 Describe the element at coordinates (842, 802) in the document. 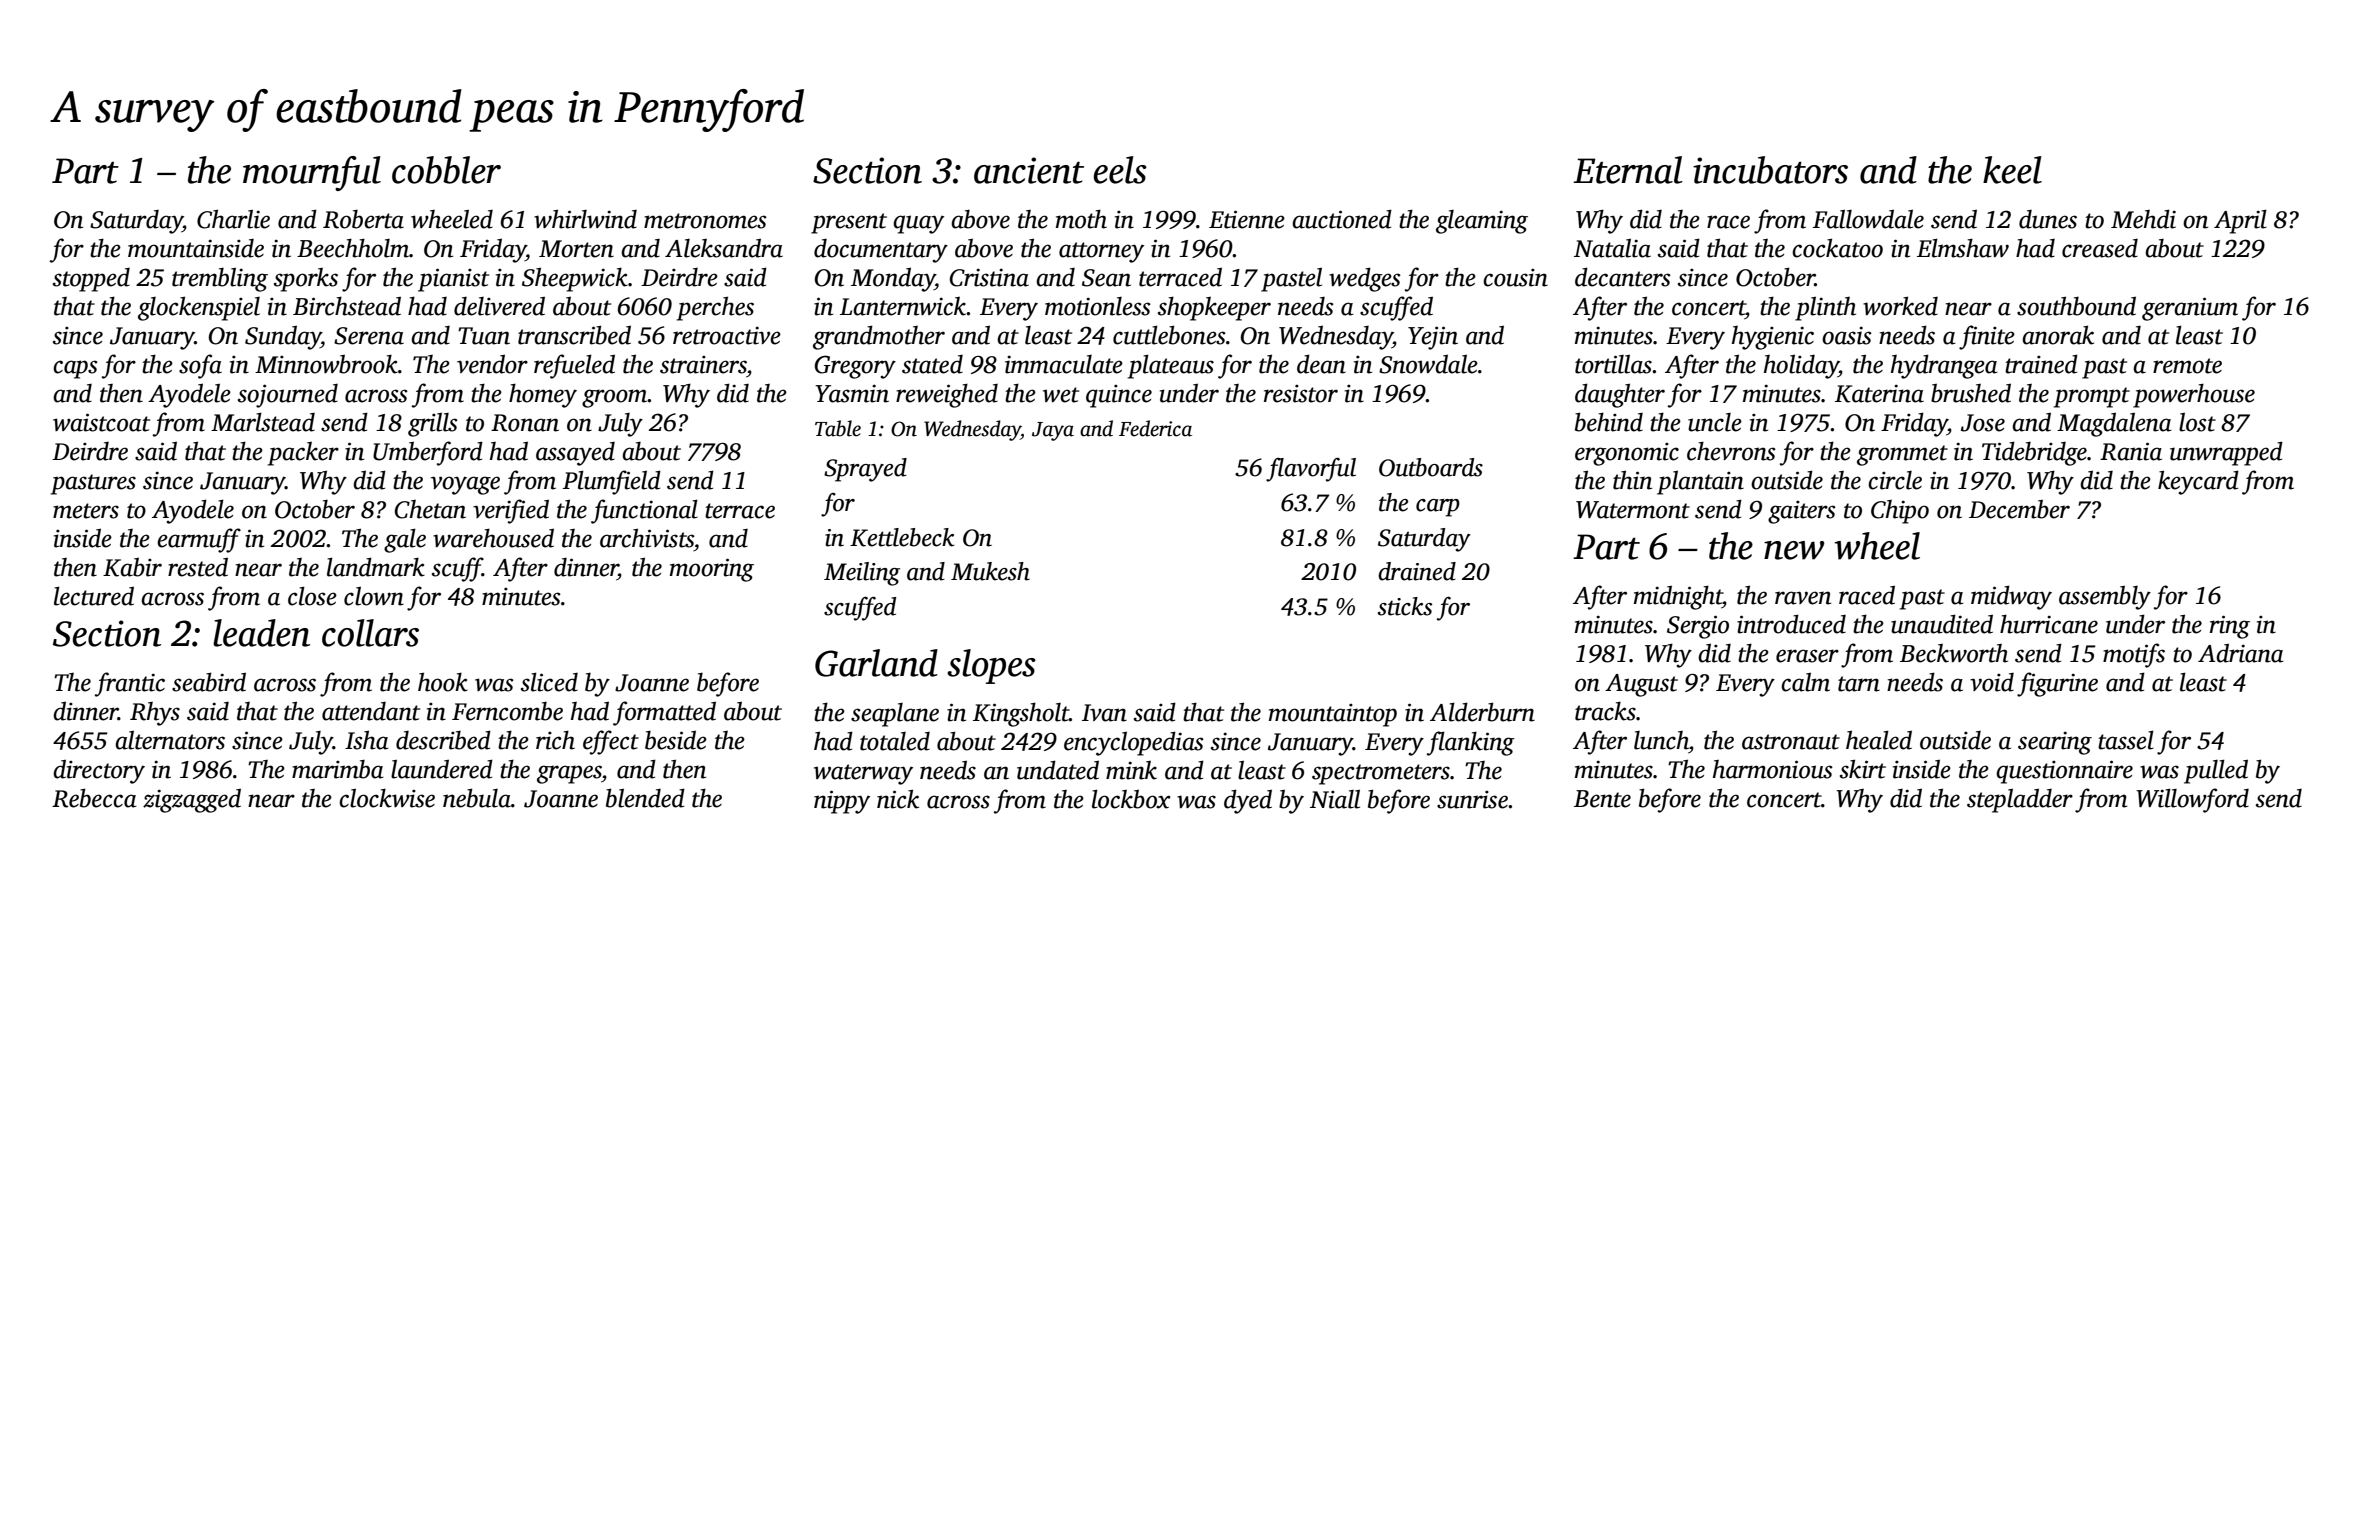

I see `nippy` at that location.
